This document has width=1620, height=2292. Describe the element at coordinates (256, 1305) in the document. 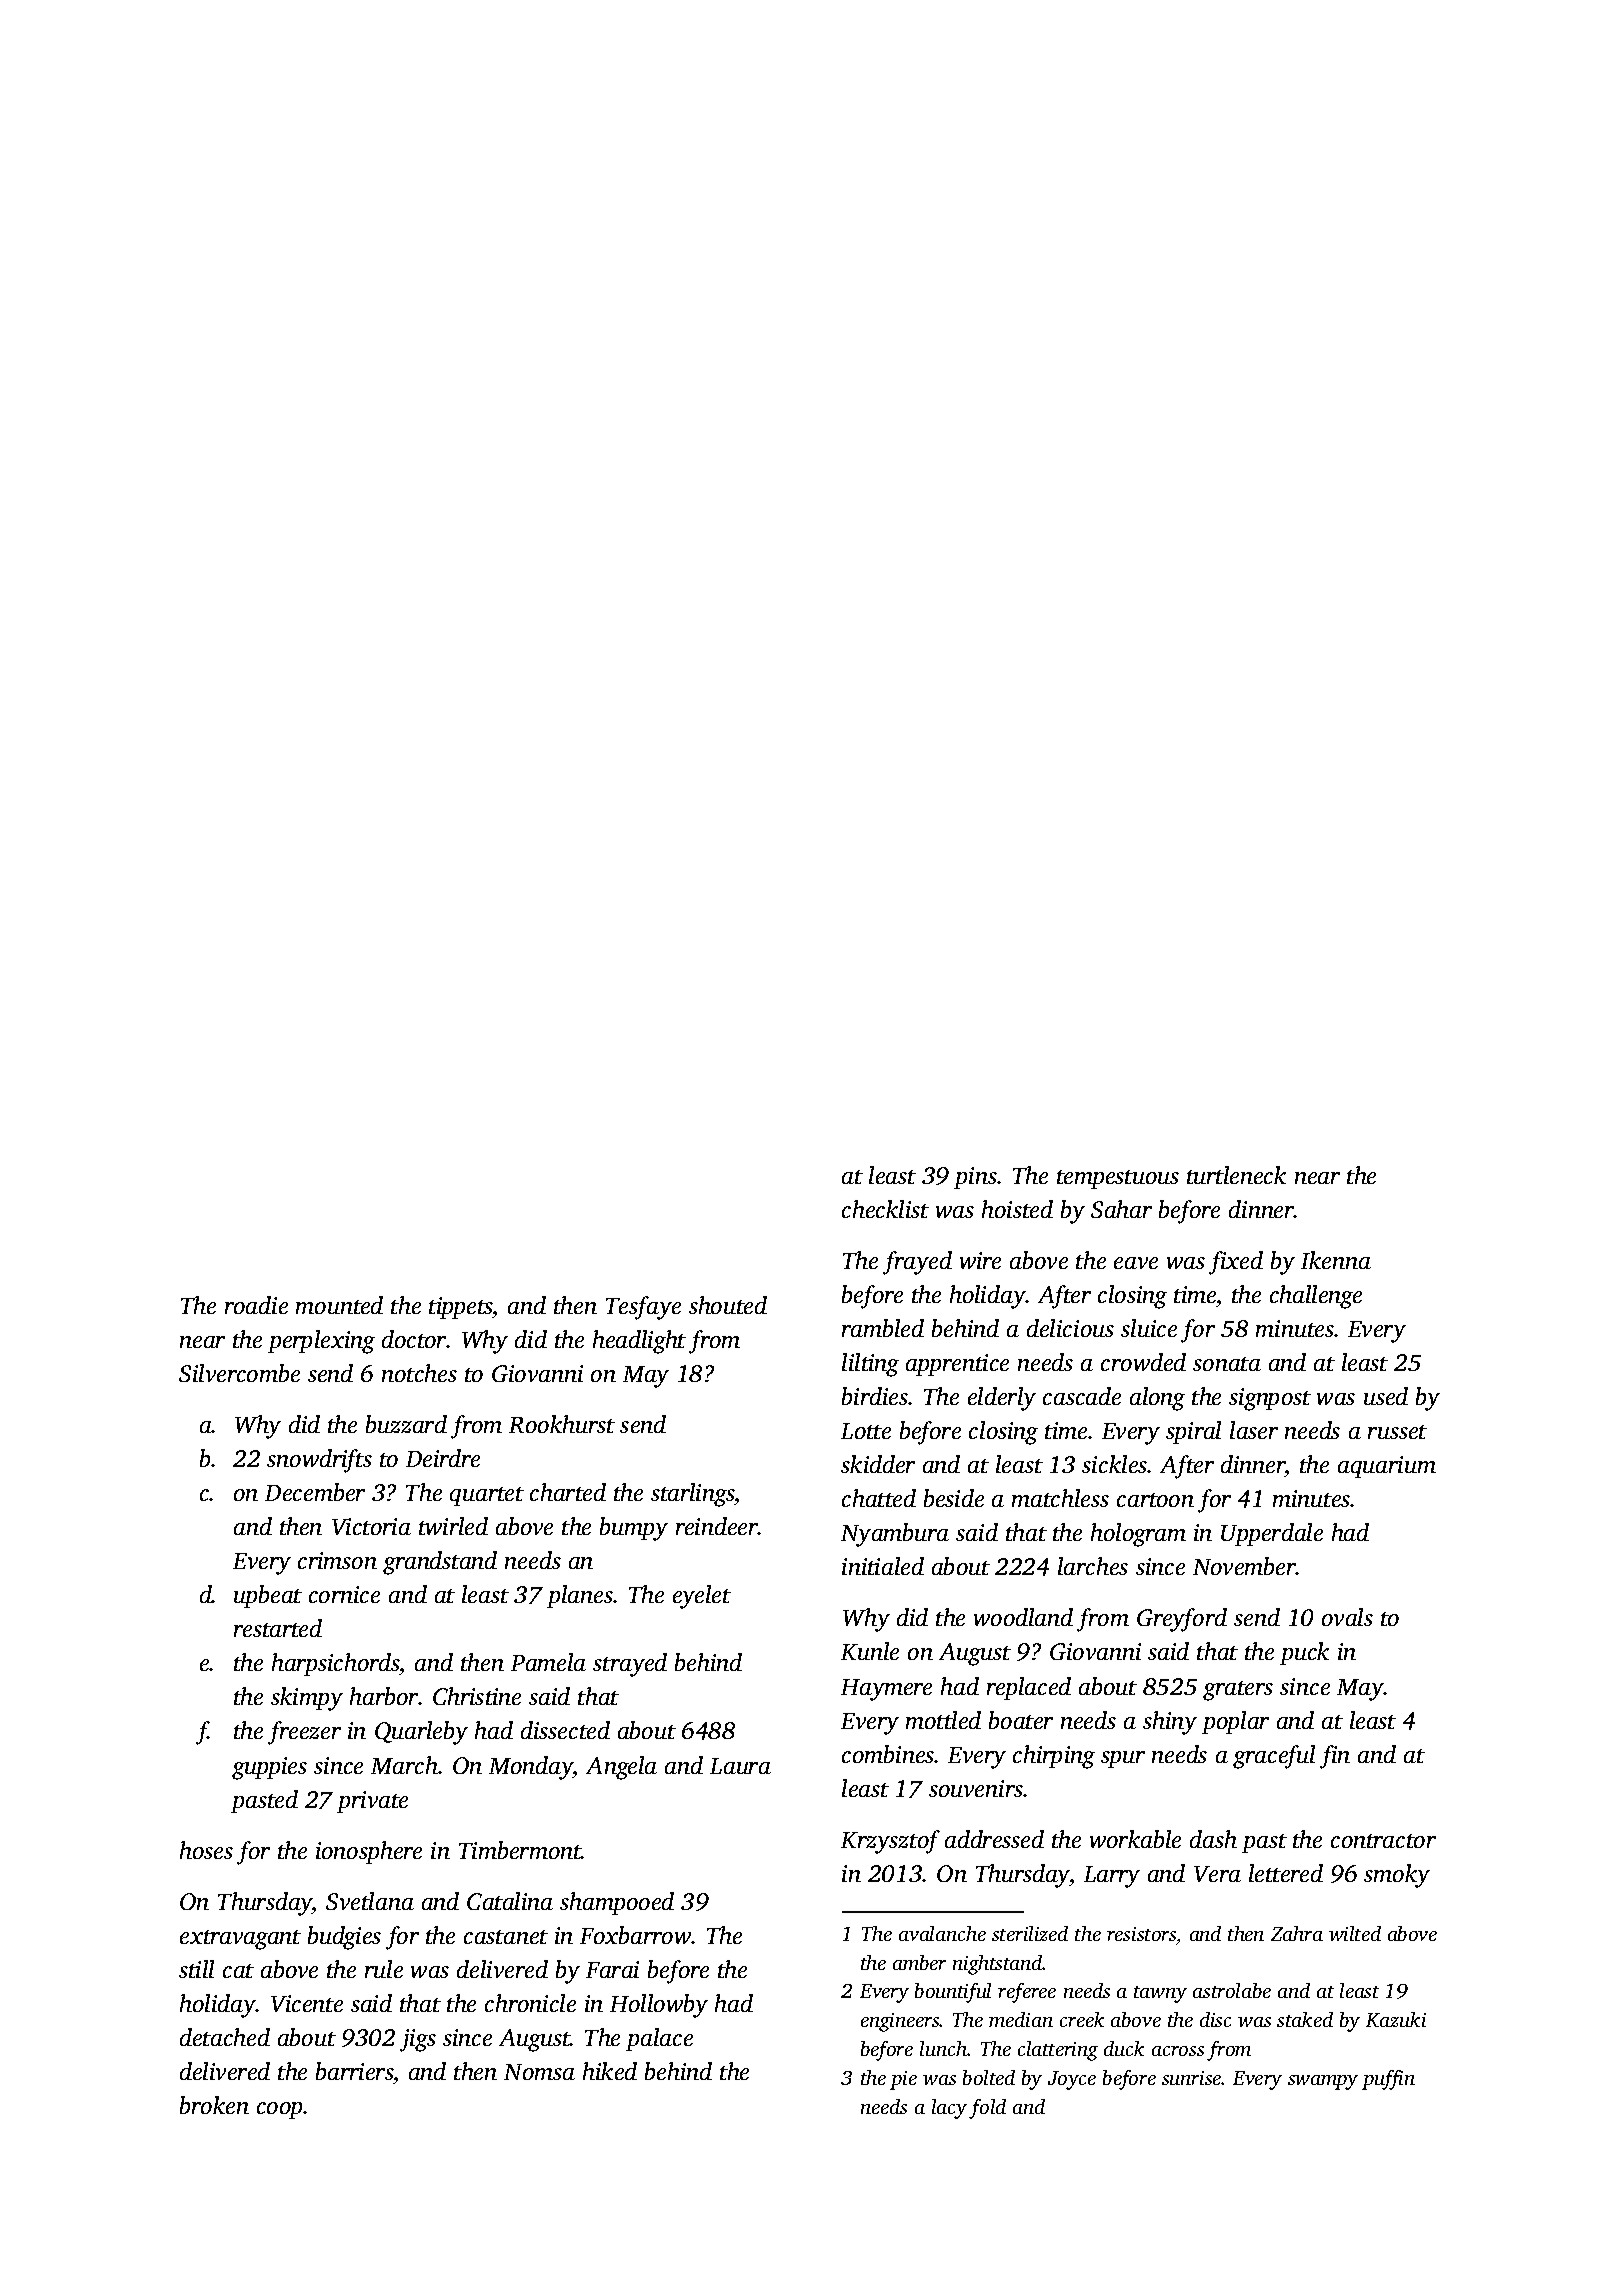

I see `roadie` at that location.
